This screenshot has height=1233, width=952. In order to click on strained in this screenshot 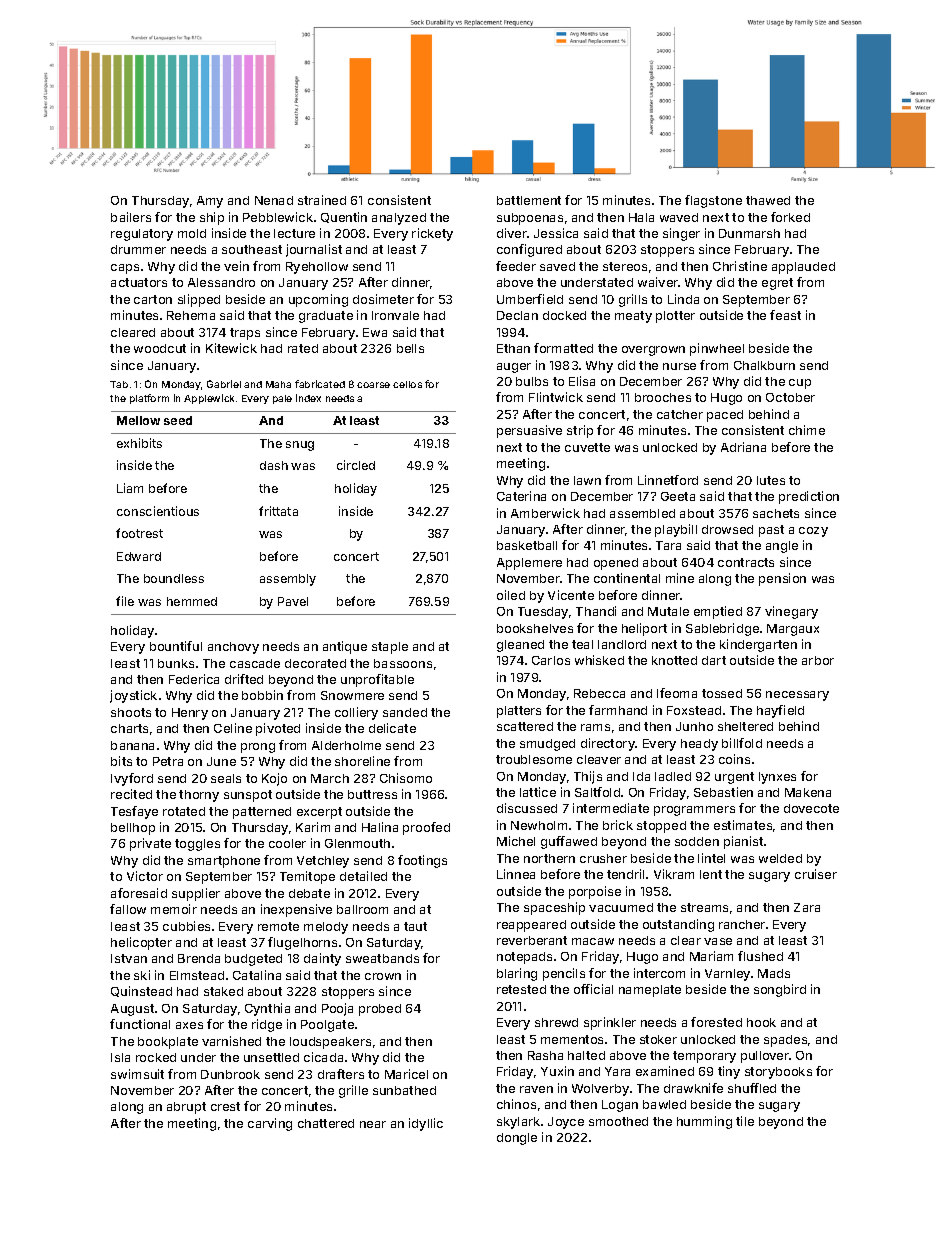, I will do `click(322, 200)`.
